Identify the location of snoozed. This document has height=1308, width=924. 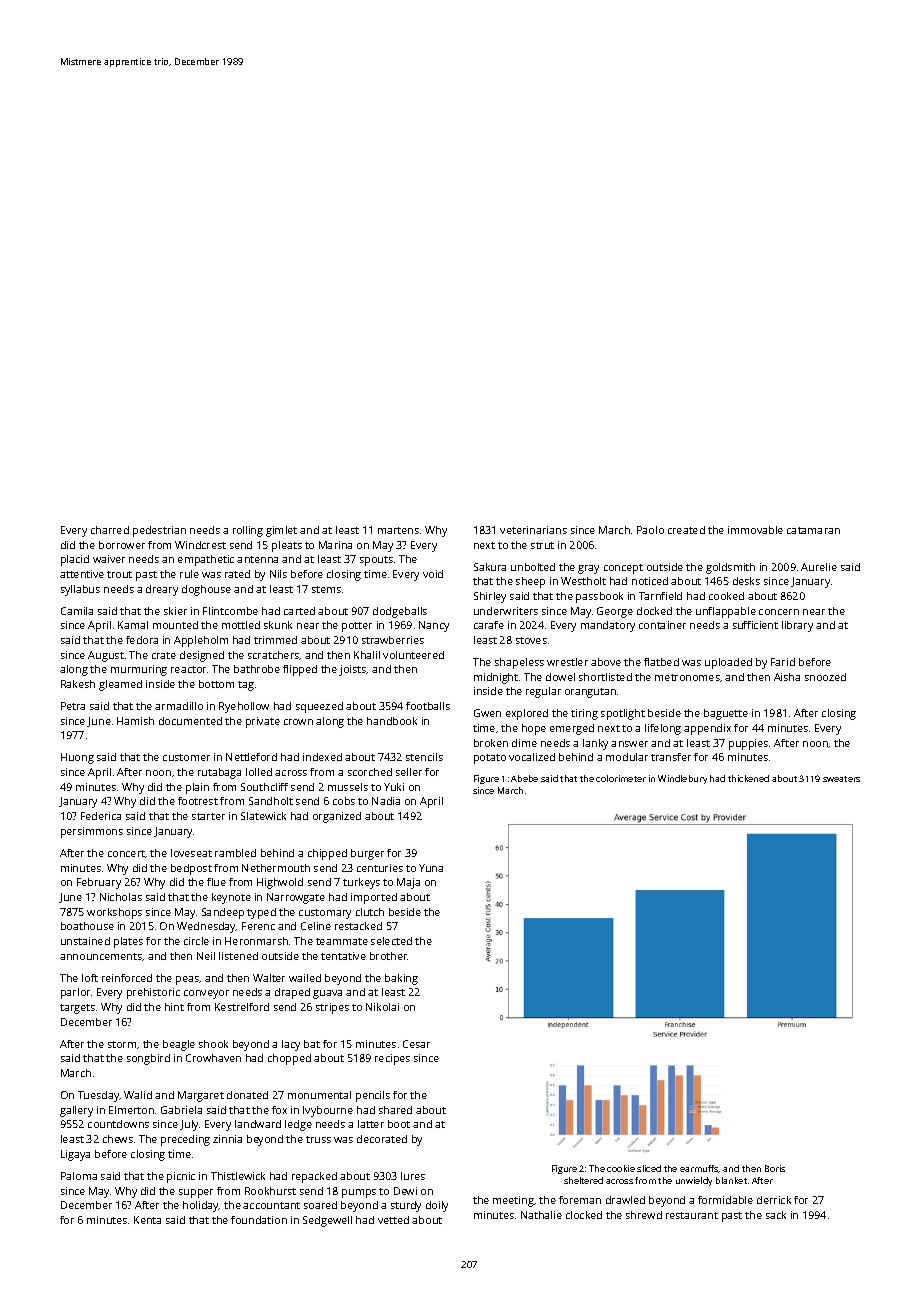
(825, 677).
